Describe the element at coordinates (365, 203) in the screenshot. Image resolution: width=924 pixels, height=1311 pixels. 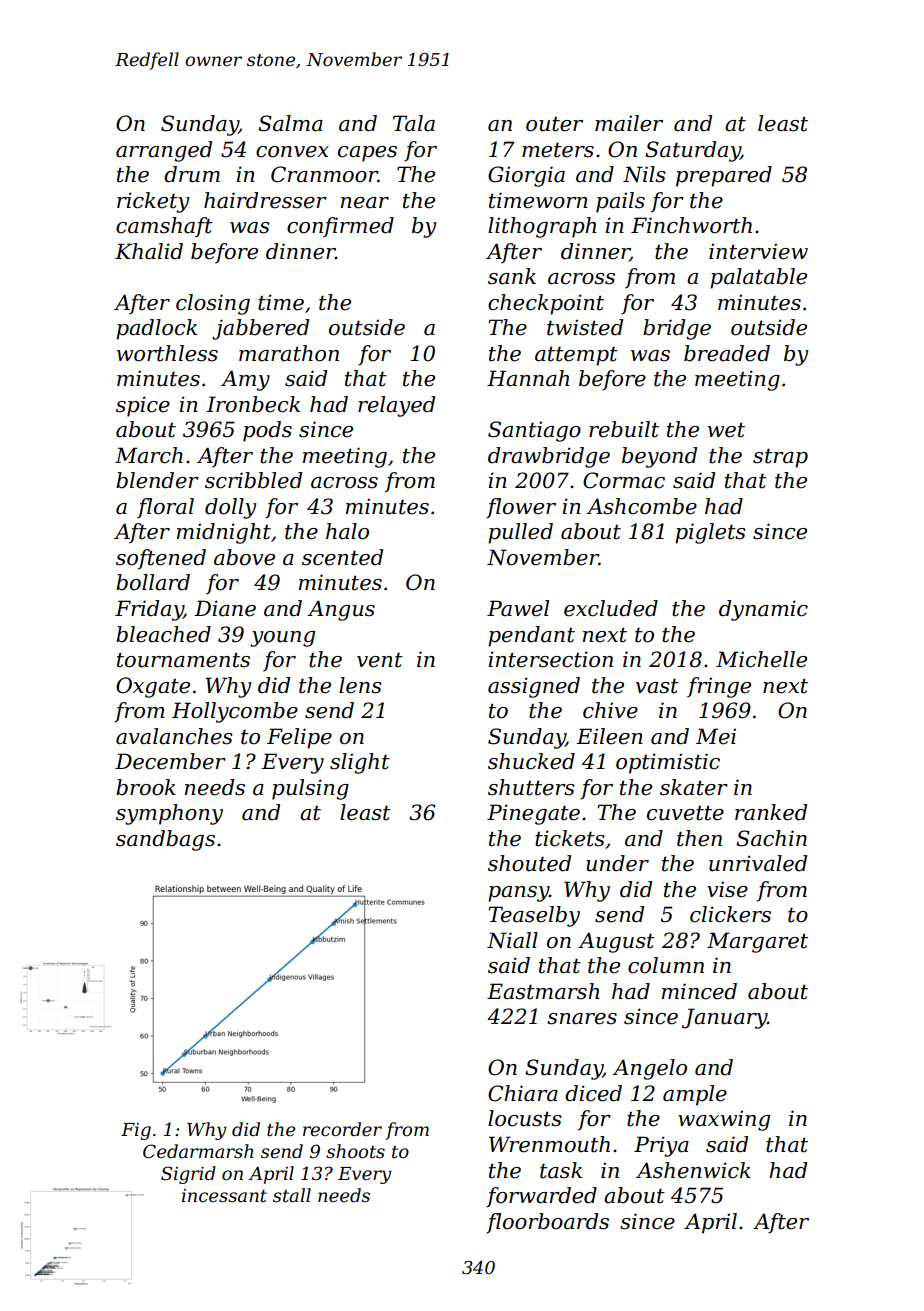
I see `near` at that location.
